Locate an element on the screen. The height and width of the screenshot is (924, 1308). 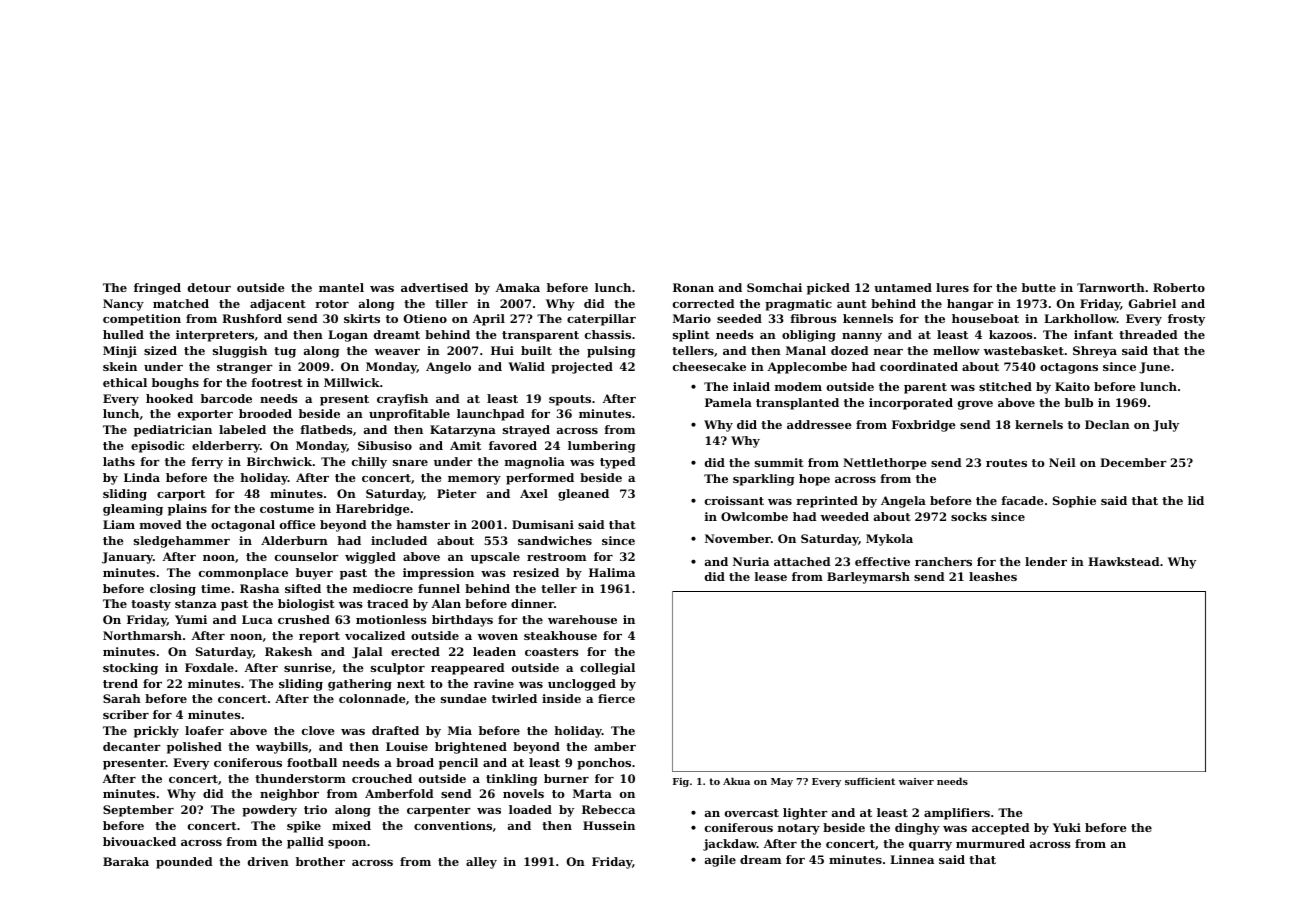
detour is located at coordinates (209, 287).
